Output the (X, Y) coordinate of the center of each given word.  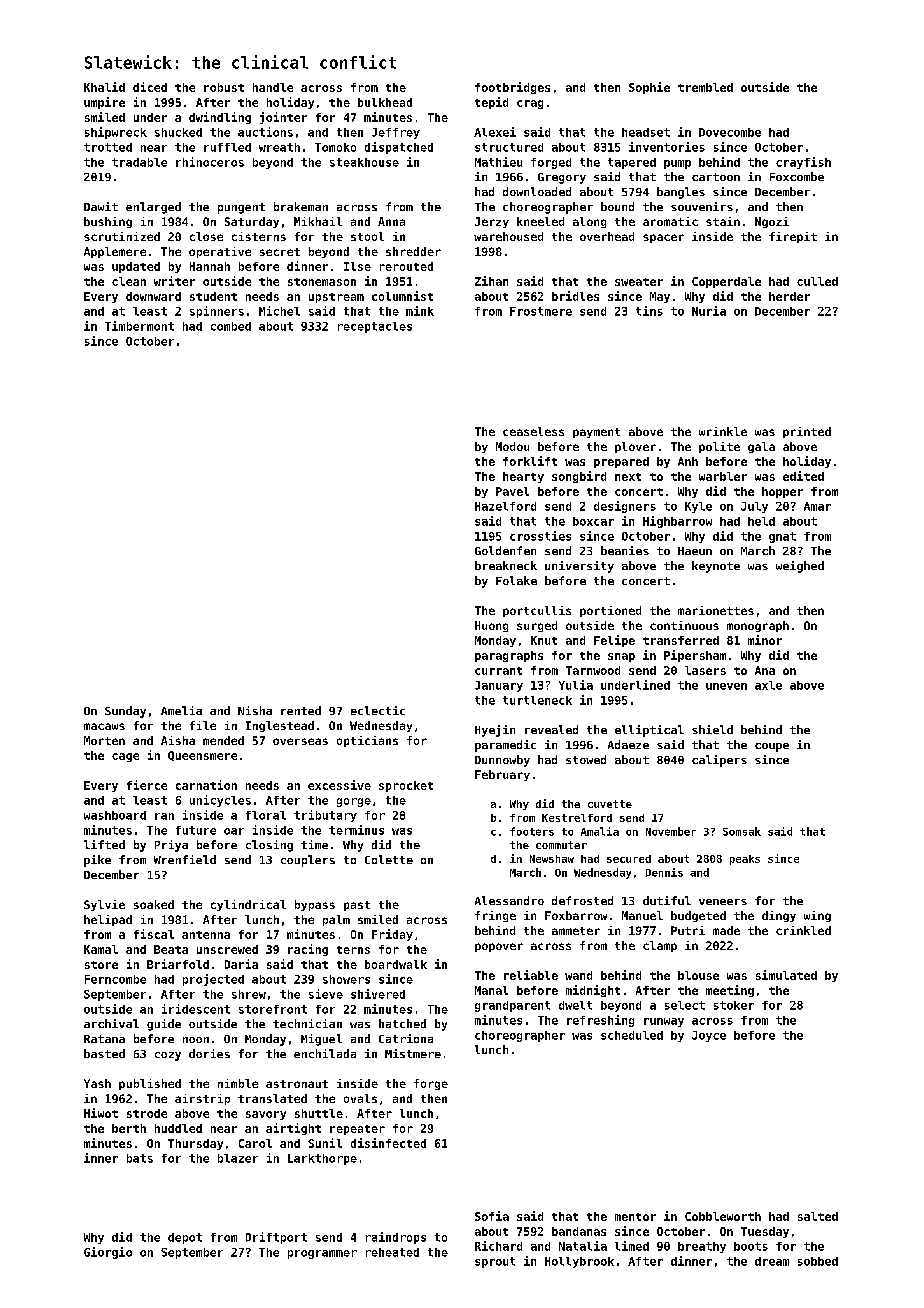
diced (150, 87)
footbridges (512, 88)
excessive (339, 785)
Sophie (649, 88)
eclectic (378, 710)
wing (817, 916)
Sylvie (104, 905)
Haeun (695, 551)
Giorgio (108, 1253)
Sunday (125, 712)
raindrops (396, 1238)
